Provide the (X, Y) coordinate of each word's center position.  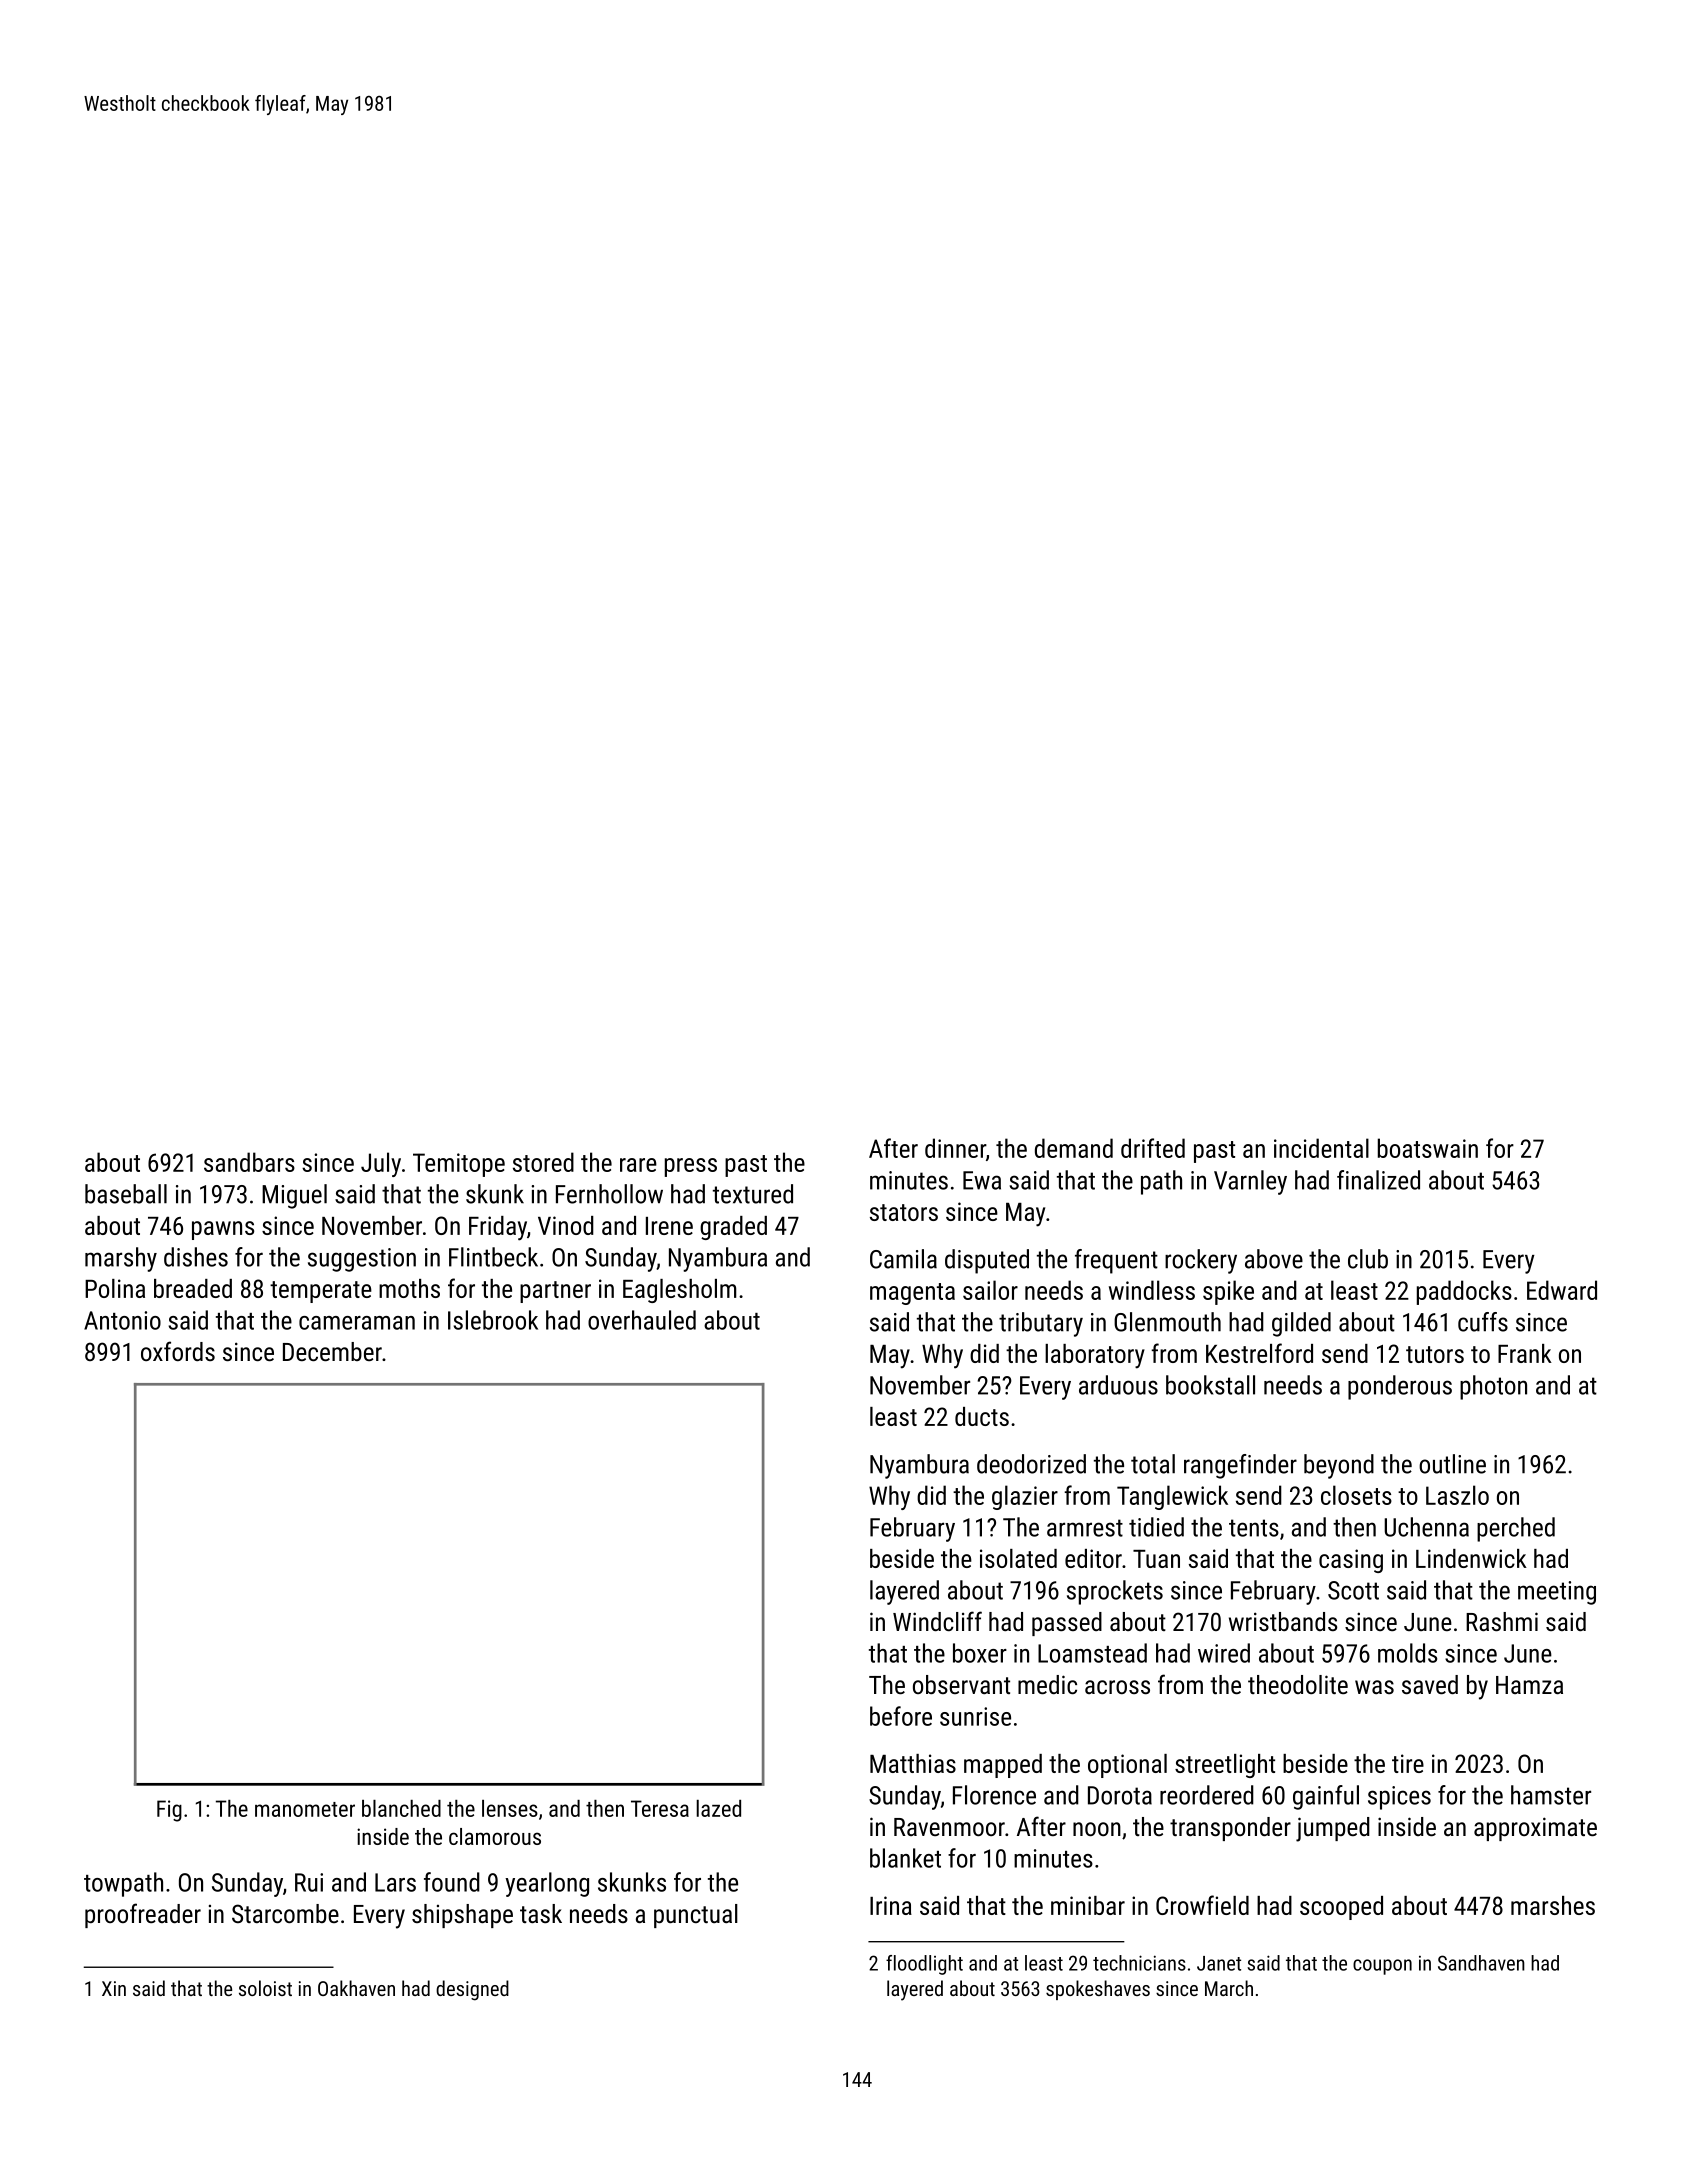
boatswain (1428, 1148)
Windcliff (937, 1621)
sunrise (975, 1716)
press (691, 1167)
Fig (169, 1811)
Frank (1525, 1353)
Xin (114, 1988)
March (1229, 1988)
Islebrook (493, 1320)
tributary (1041, 1324)
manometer (305, 1809)
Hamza (1529, 1685)
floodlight (924, 1965)
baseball (126, 1194)
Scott (1353, 1590)
